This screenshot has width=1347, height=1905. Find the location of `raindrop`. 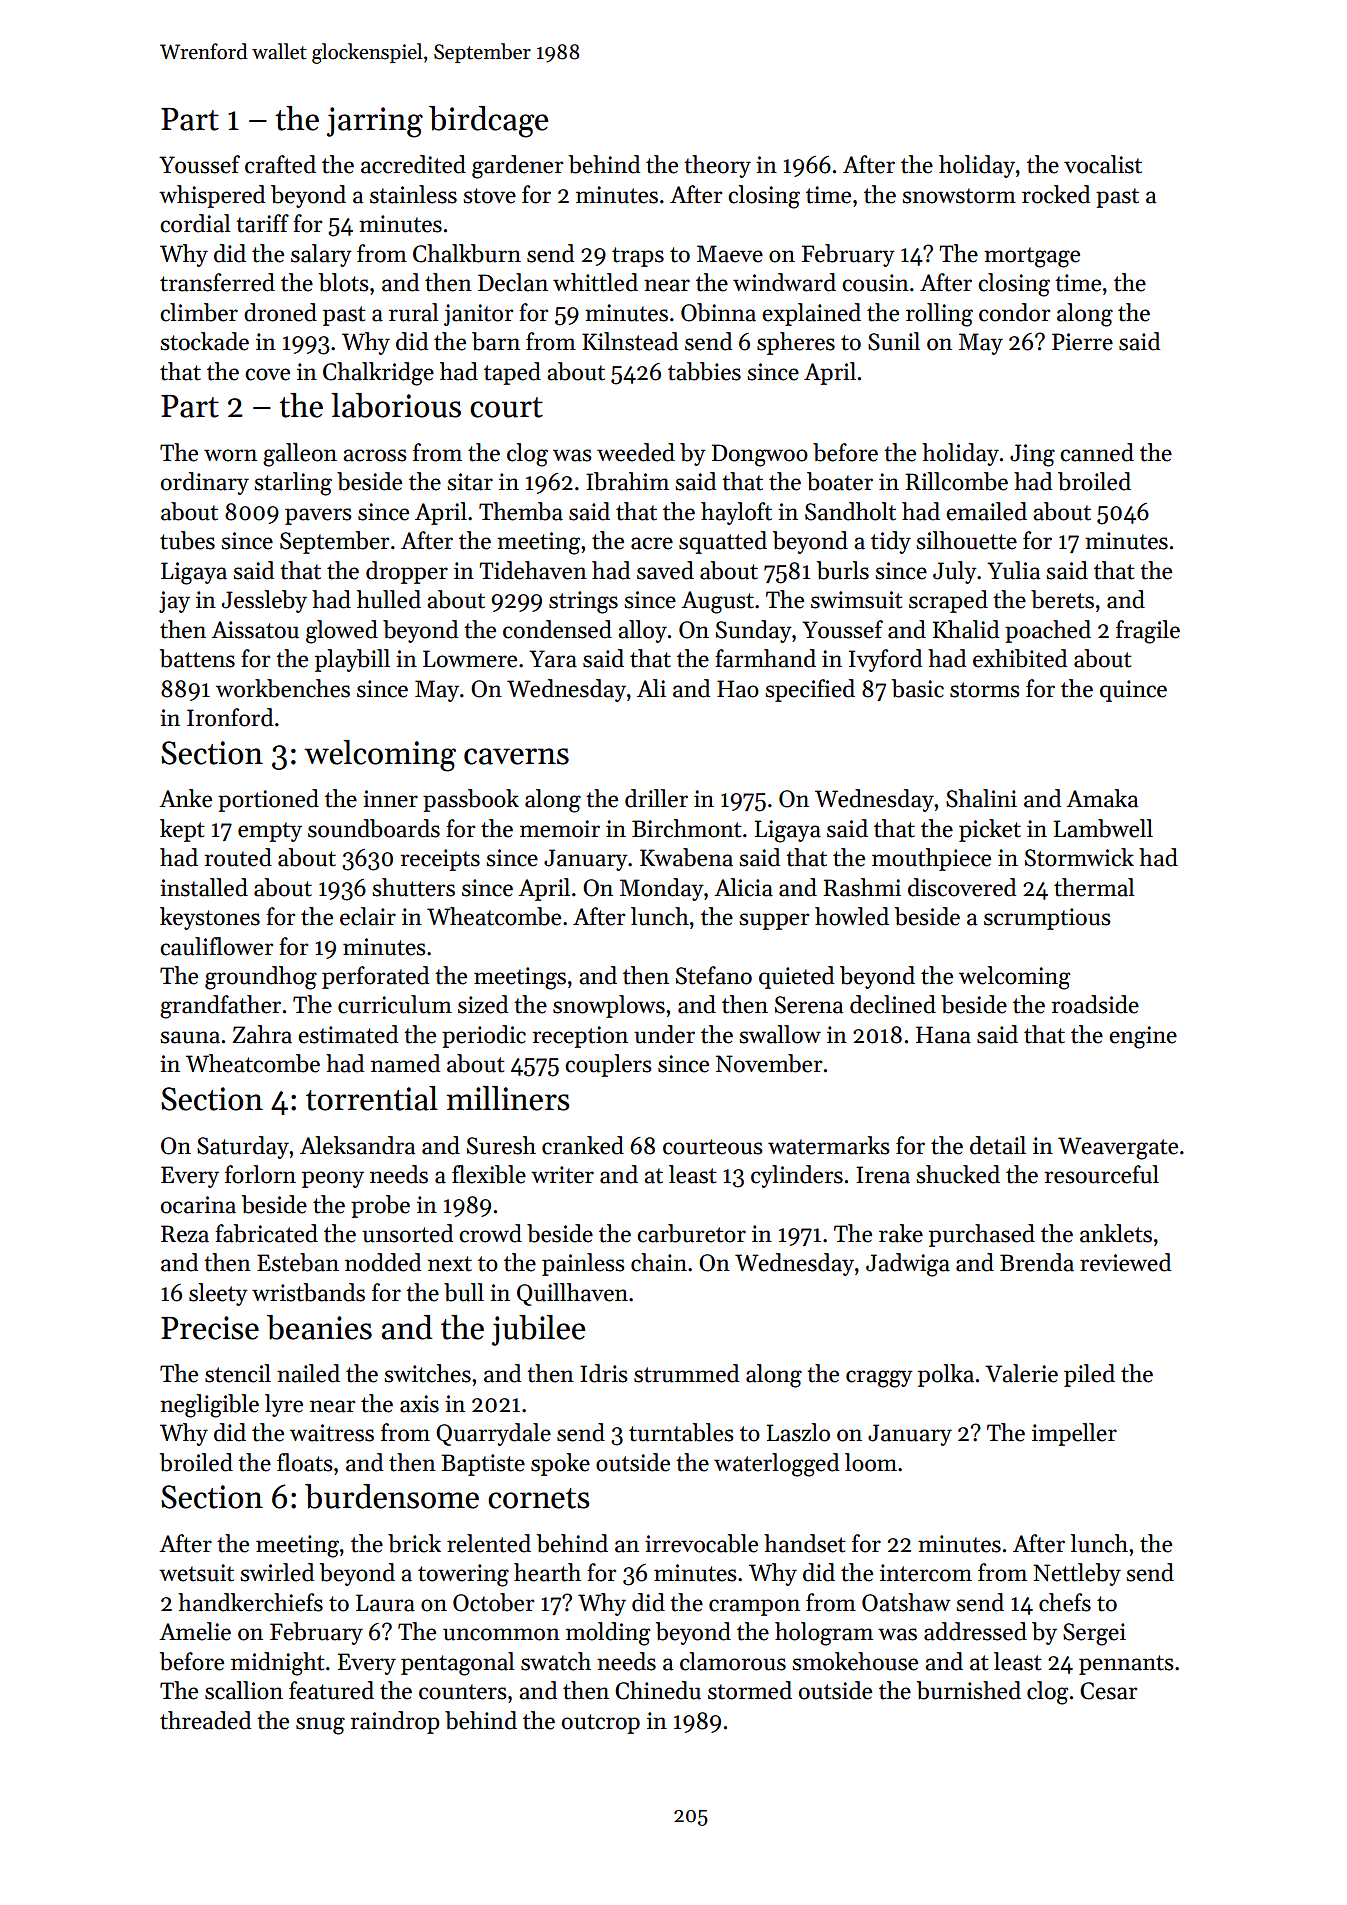

raindrop is located at coordinates (395, 1722).
